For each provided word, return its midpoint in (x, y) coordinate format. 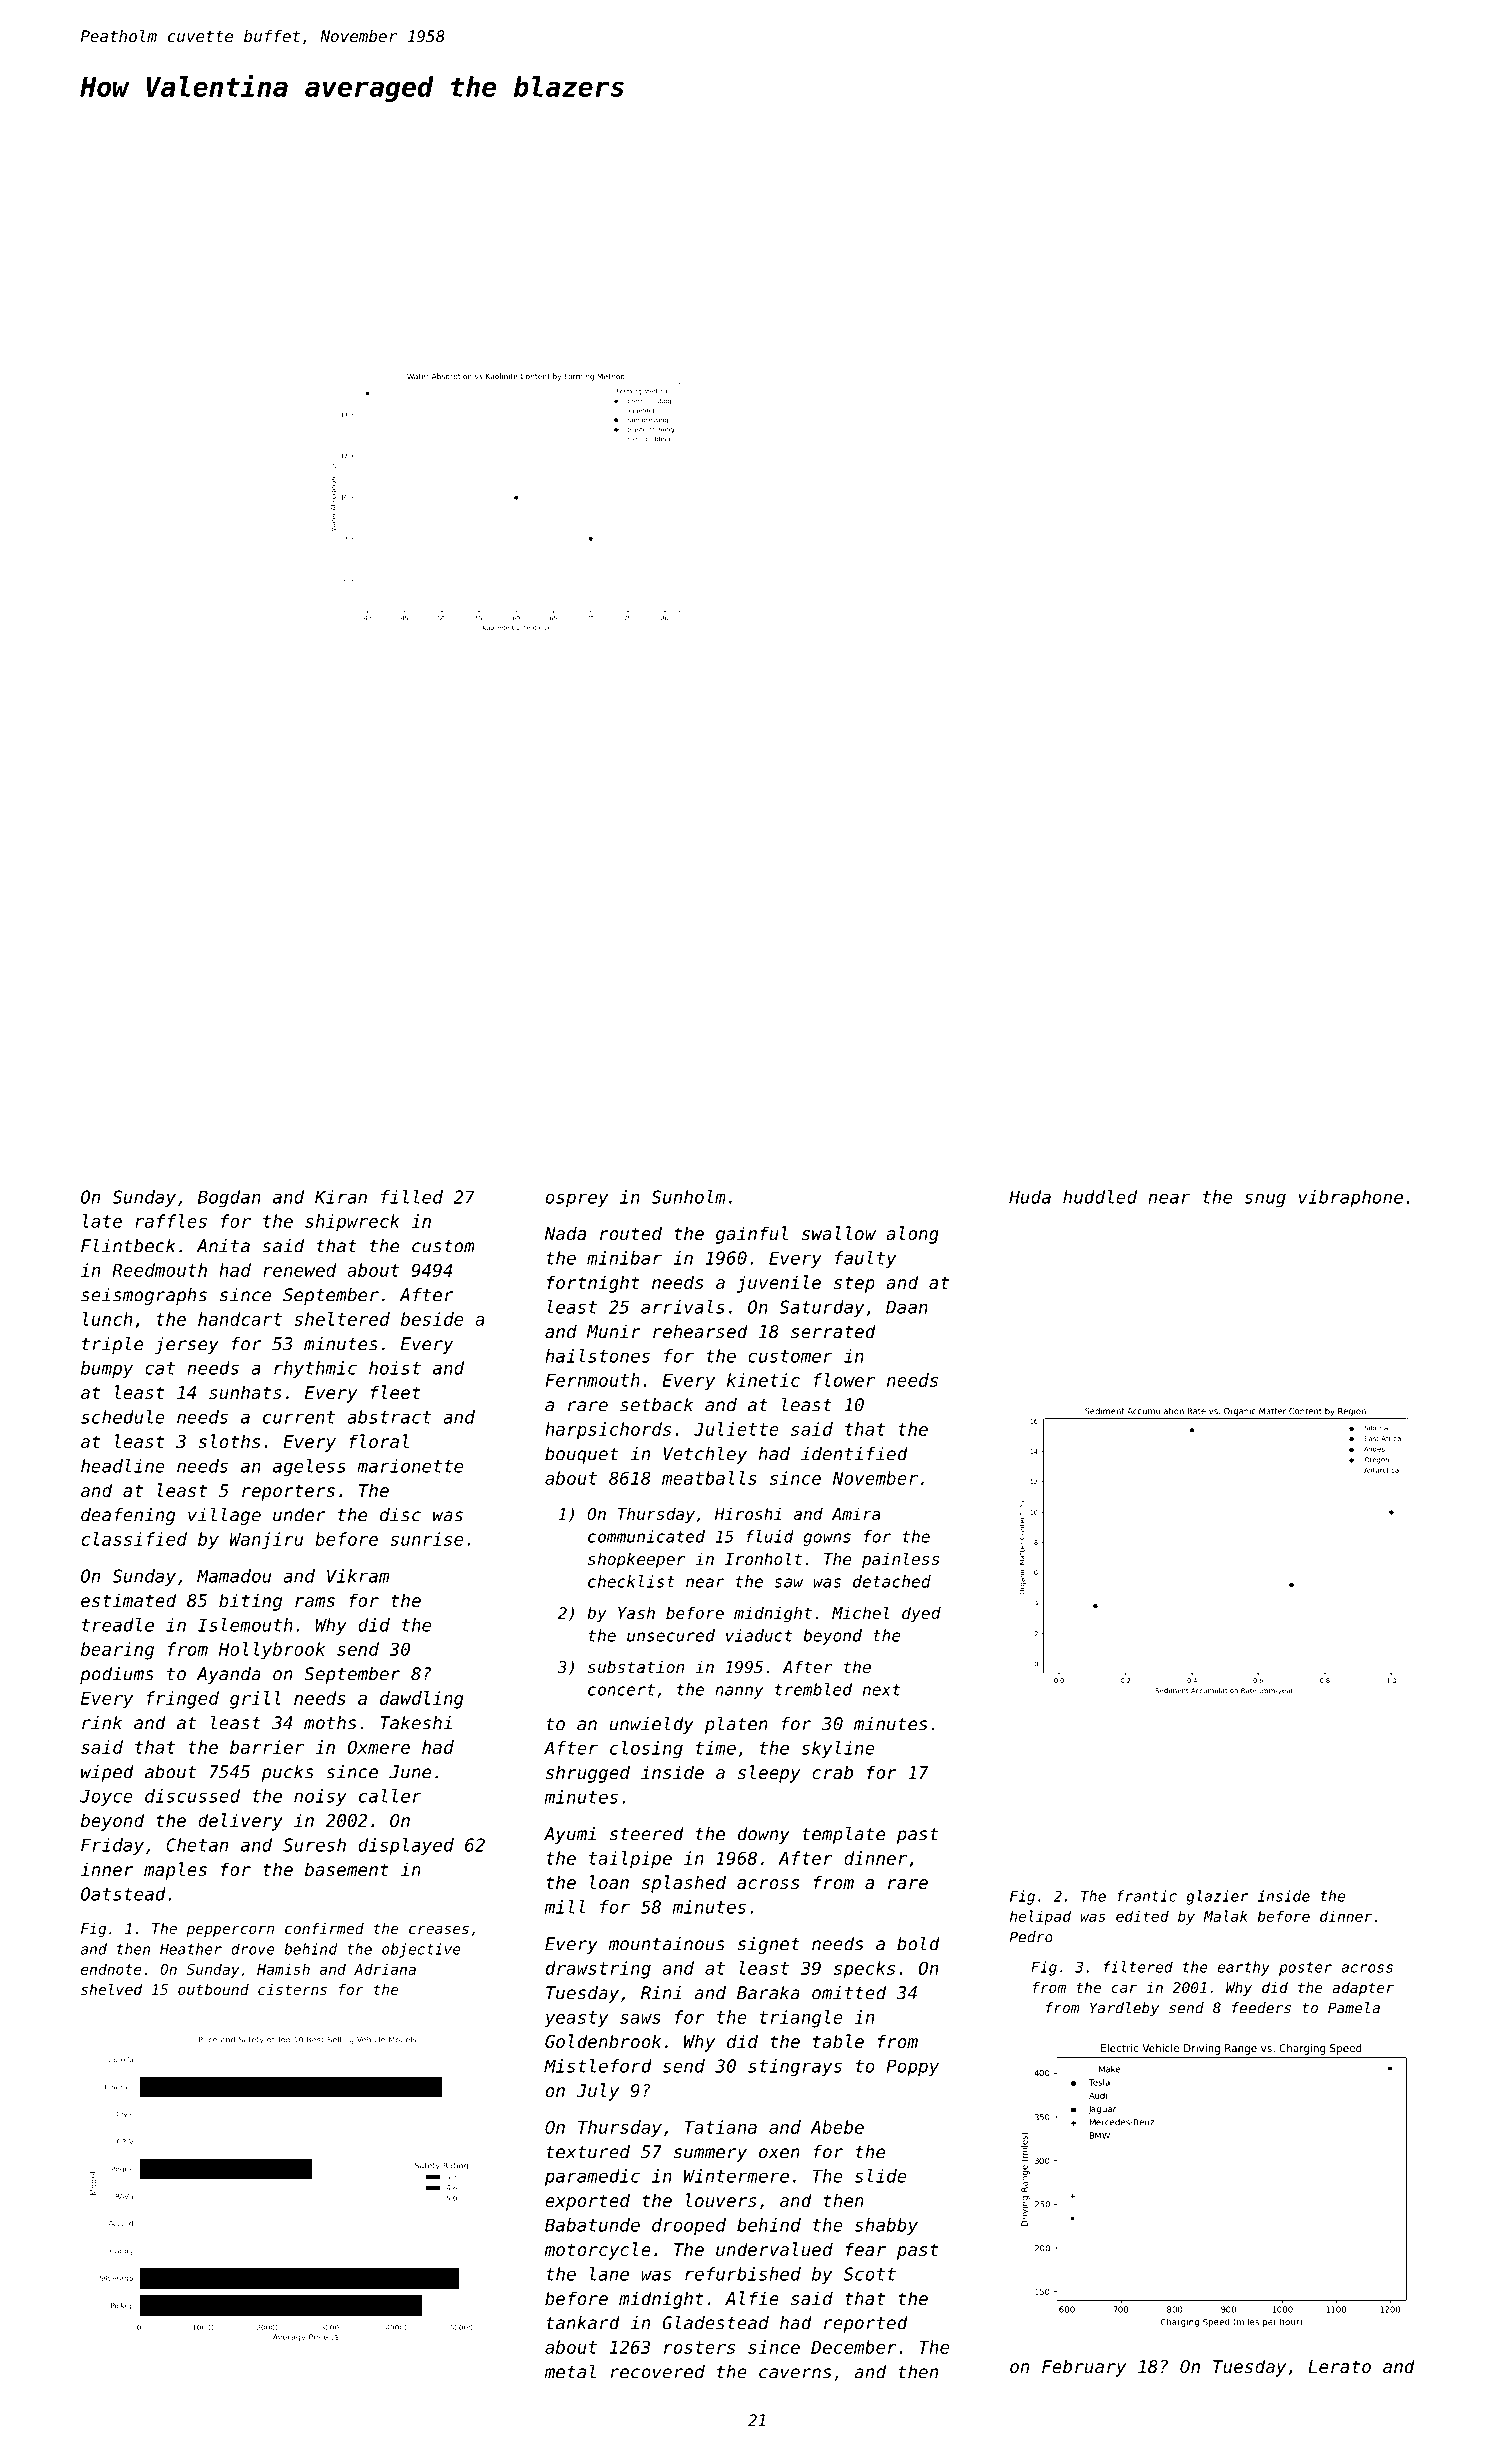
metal (570, 2371)
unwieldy (652, 1725)
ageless (309, 1467)
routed (631, 1233)
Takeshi (416, 1723)
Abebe (837, 2127)
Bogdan (229, 1198)
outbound (213, 1989)
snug (1265, 1200)
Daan (907, 1307)
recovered (658, 2372)
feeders (1261, 2008)
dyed (921, 1614)
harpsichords (608, 1431)
